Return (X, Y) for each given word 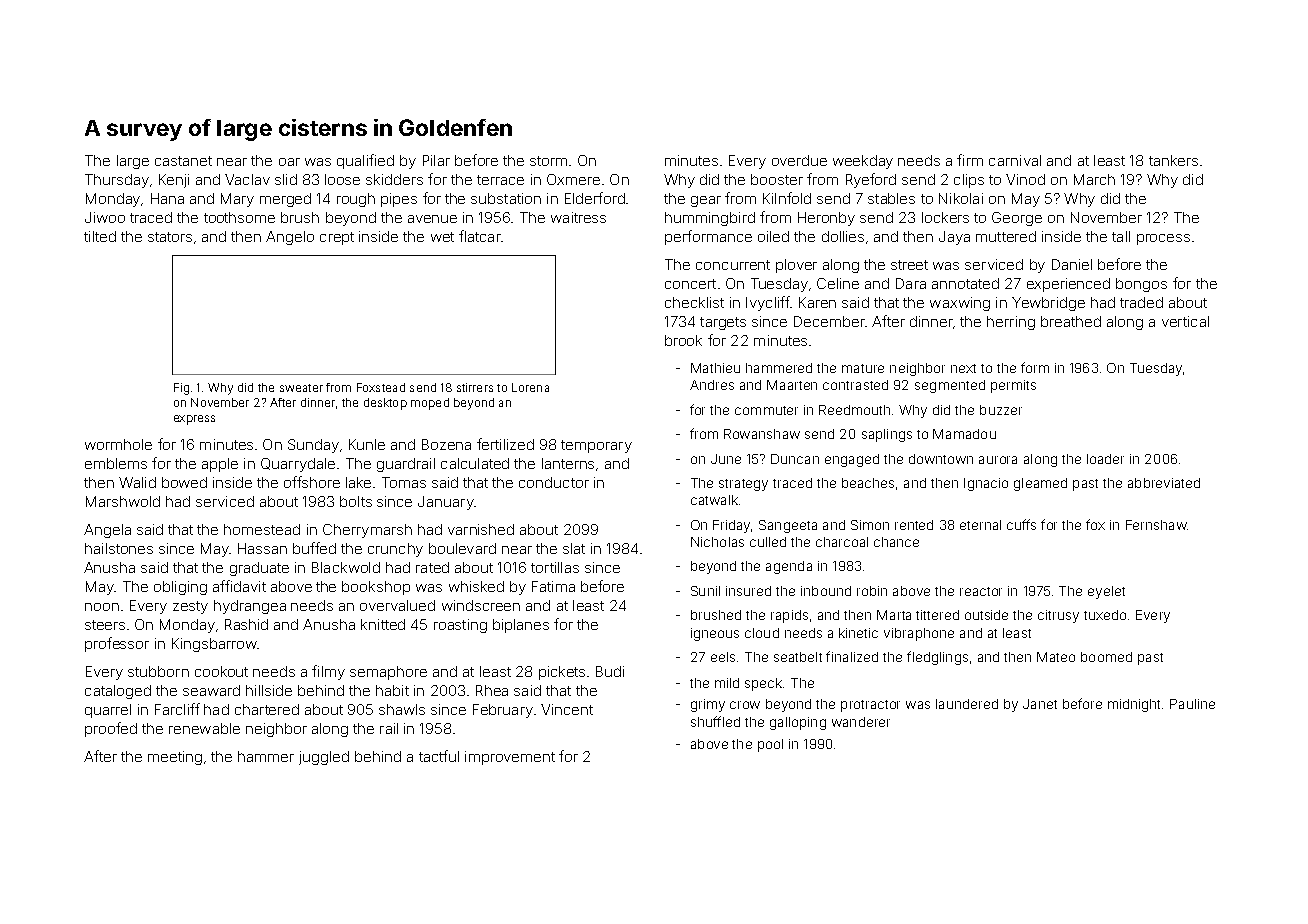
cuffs (1021, 524)
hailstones (119, 548)
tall (1121, 236)
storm (548, 161)
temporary (596, 446)
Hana (167, 198)
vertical (1185, 321)
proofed (111, 729)
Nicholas (717, 542)
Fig (181, 389)
